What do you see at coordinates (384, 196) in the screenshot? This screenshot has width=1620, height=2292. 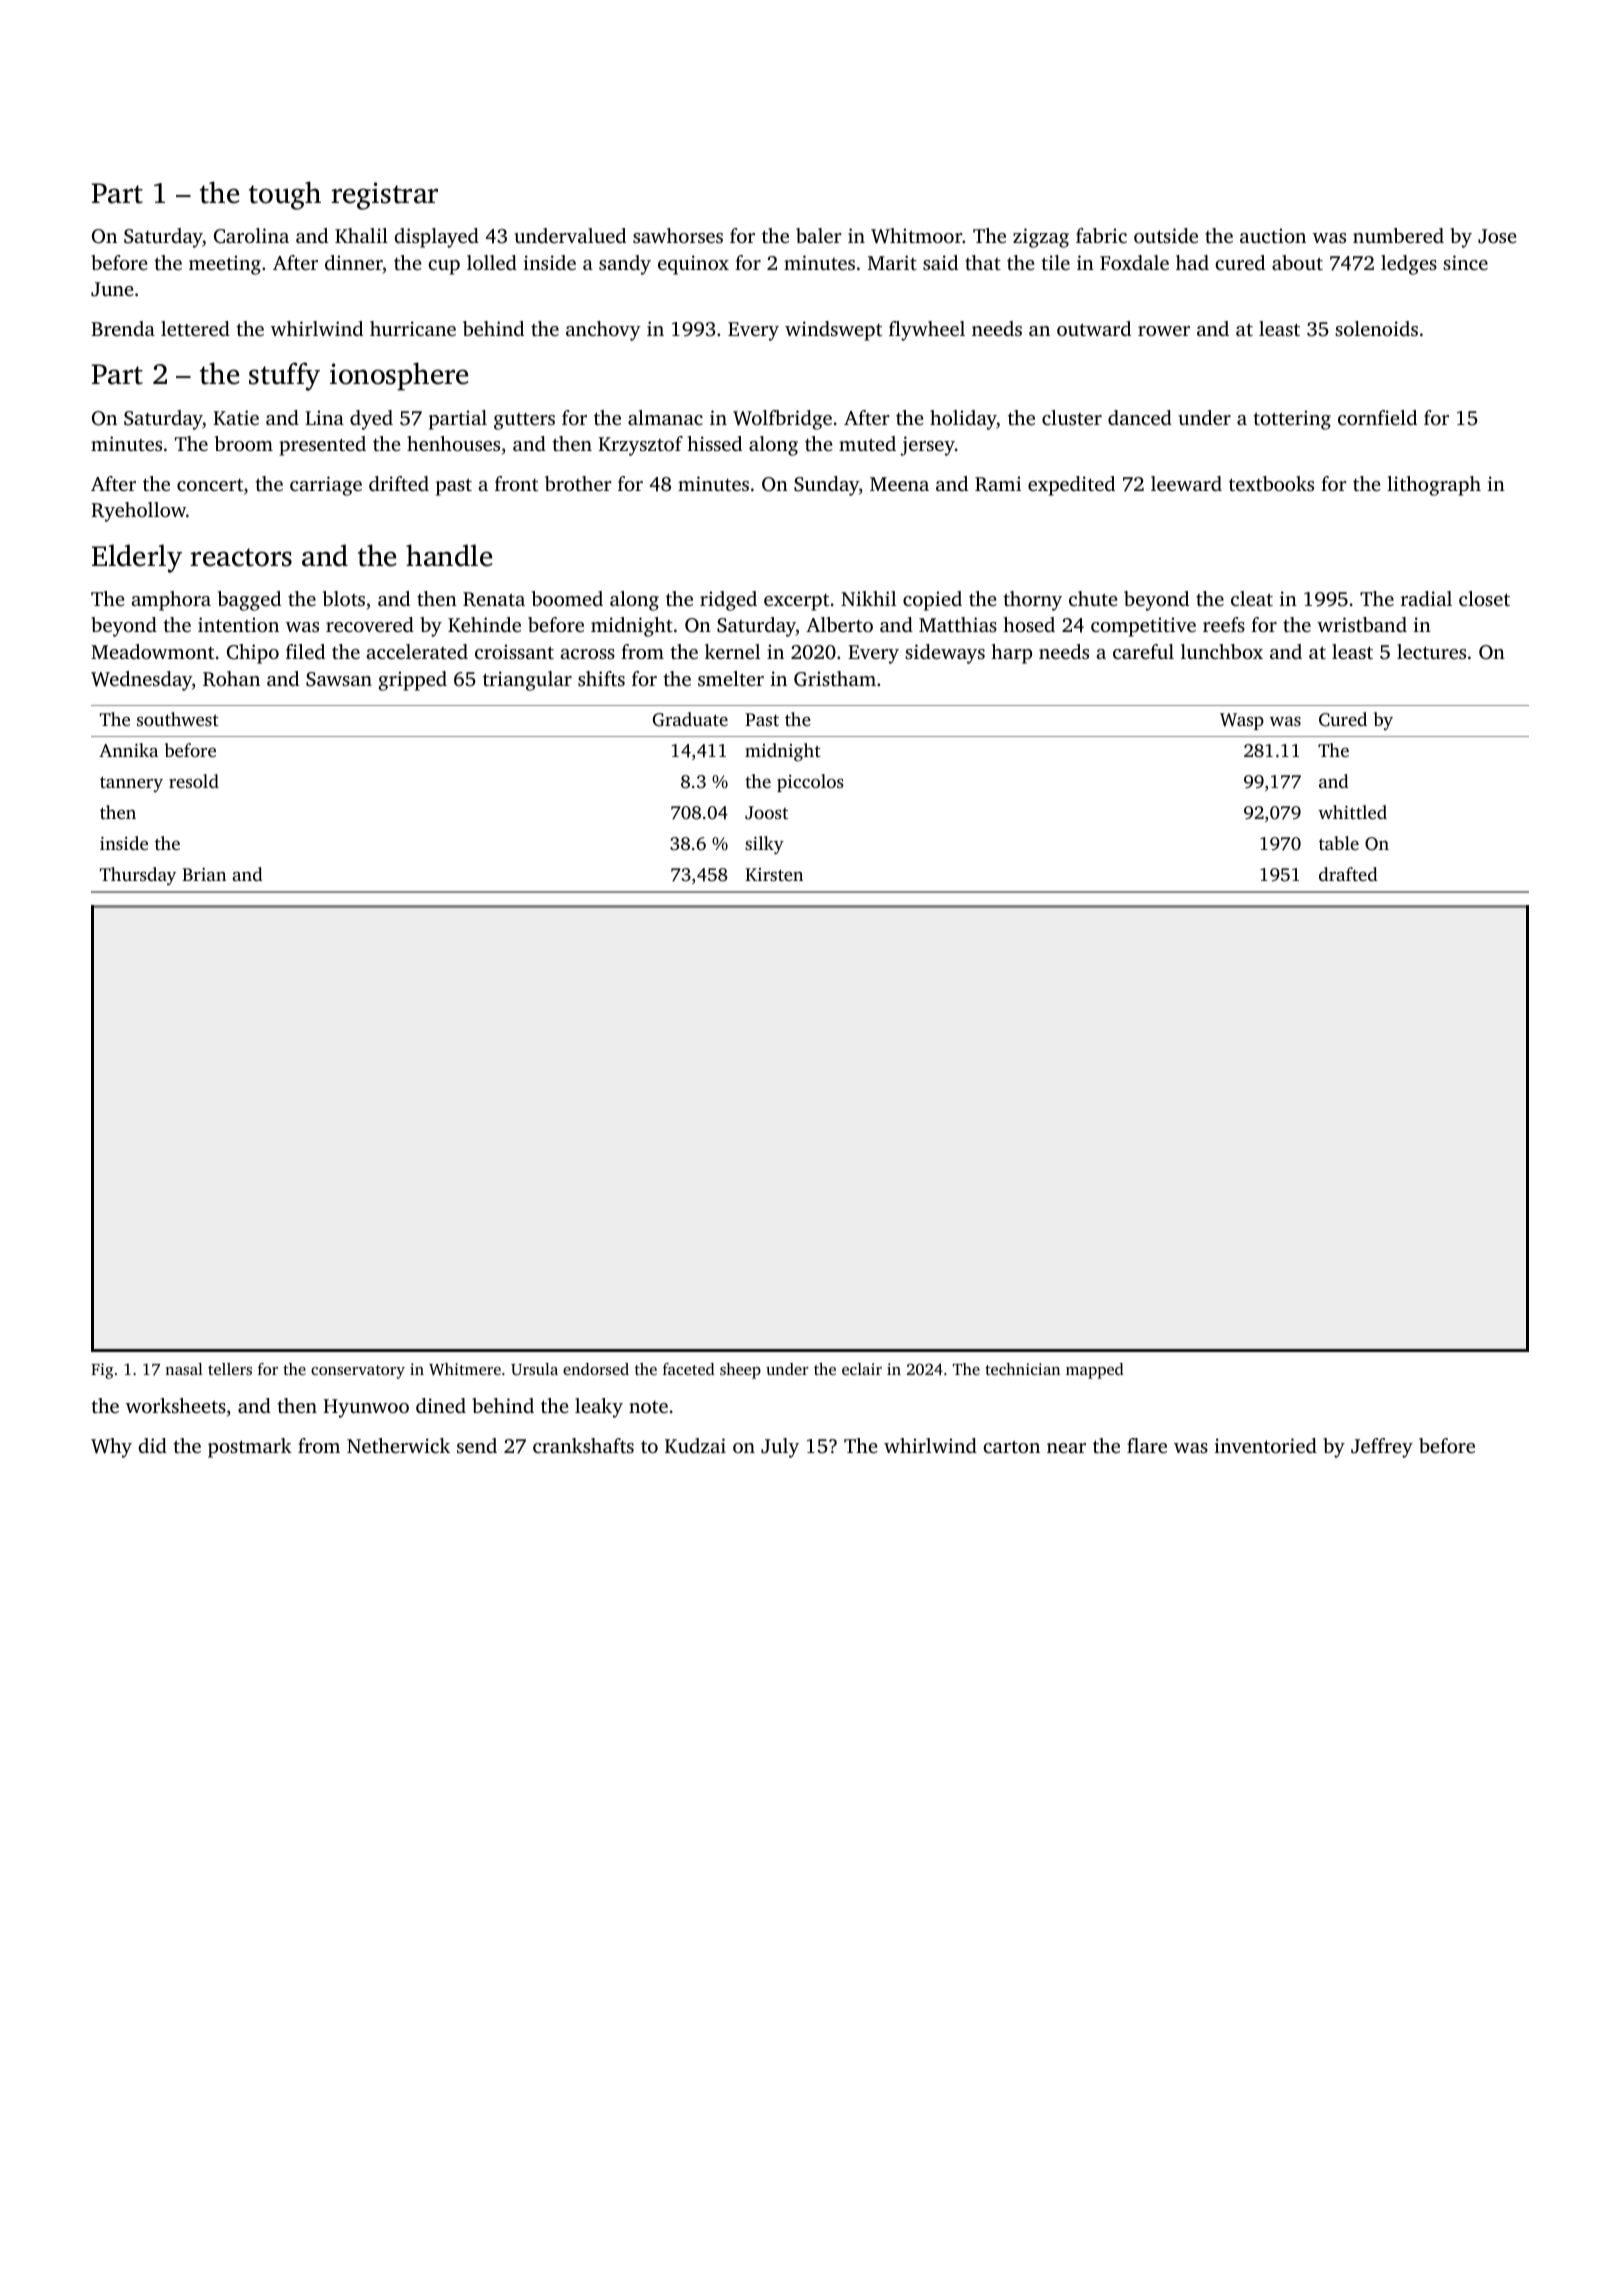 I see `registrar` at bounding box center [384, 196].
